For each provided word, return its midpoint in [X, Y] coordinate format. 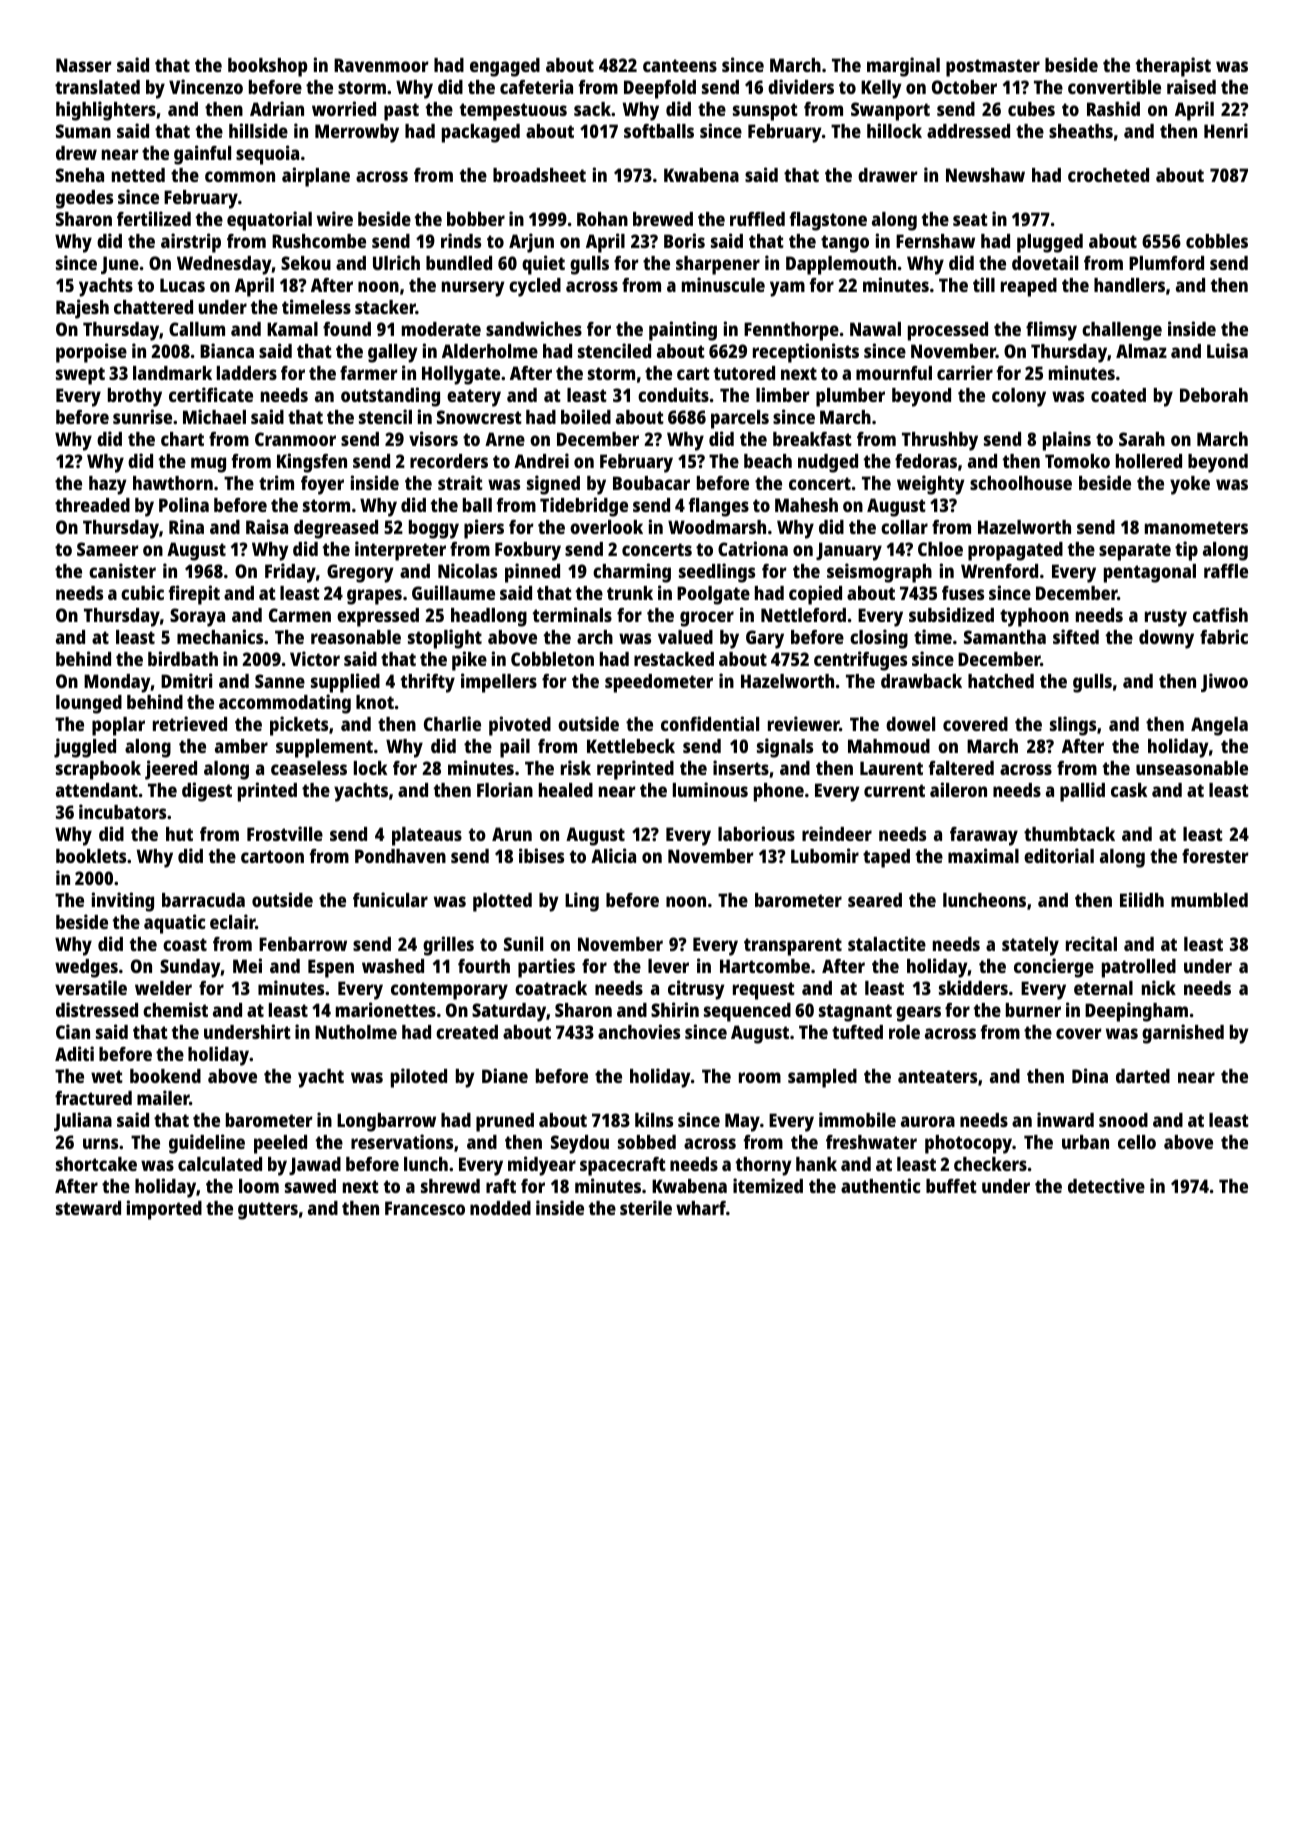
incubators [122, 811]
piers [484, 529]
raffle [1226, 571]
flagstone [828, 221]
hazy [108, 485]
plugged [1050, 243]
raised [1191, 86]
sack [592, 109]
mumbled [1209, 900]
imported [164, 1210]
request [764, 991]
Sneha [80, 175]
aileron [958, 789]
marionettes [386, 1009]
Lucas [182, 285]
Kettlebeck [631, 746]
